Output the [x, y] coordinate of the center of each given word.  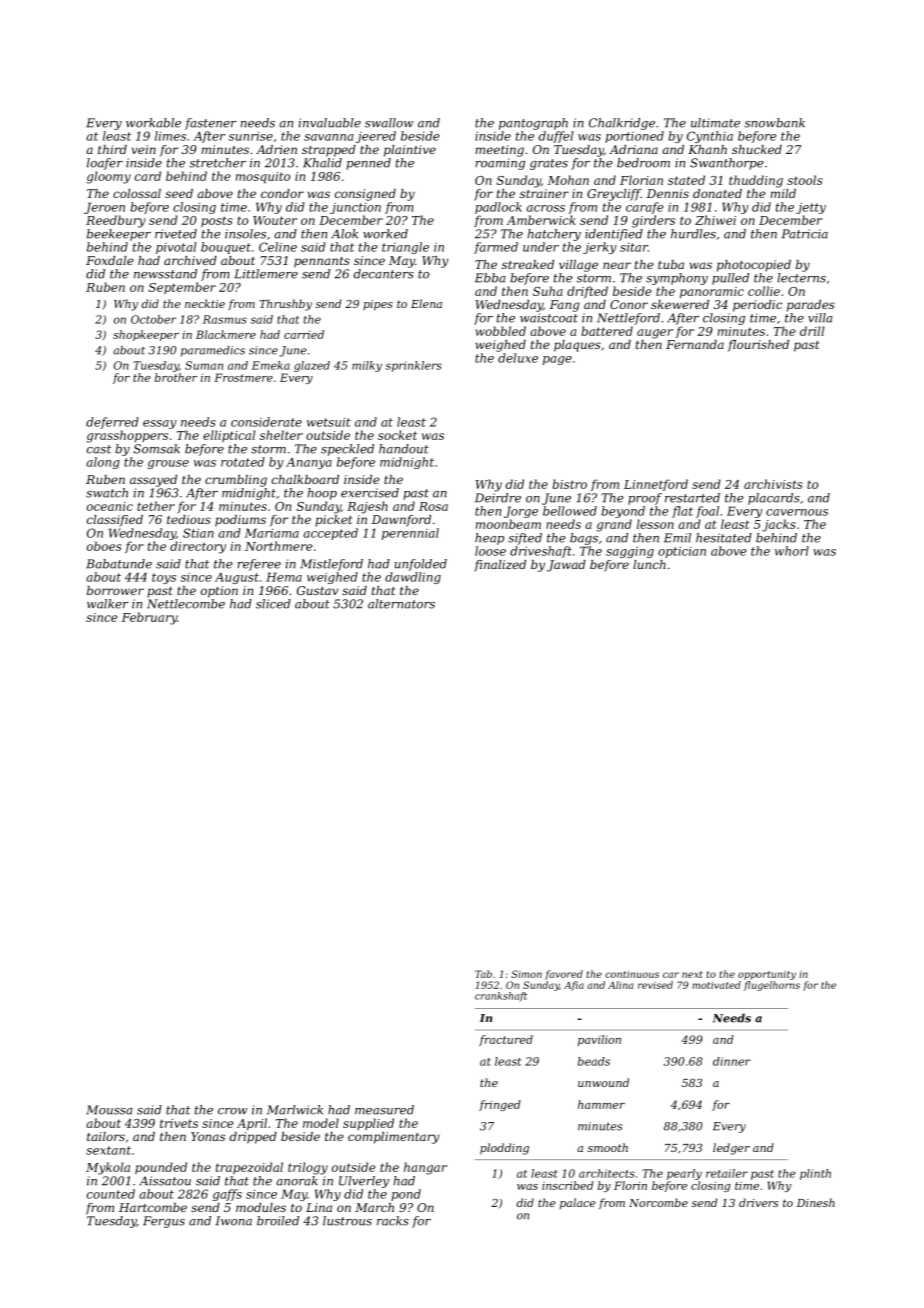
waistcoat [549, 318]
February [149, 618]
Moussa [109, 1110]
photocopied [754, 266]
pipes [378, 305]
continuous [632, 974]
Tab [483, 974]
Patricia [805, 234]
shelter [281, 435]
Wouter [275, 220]
